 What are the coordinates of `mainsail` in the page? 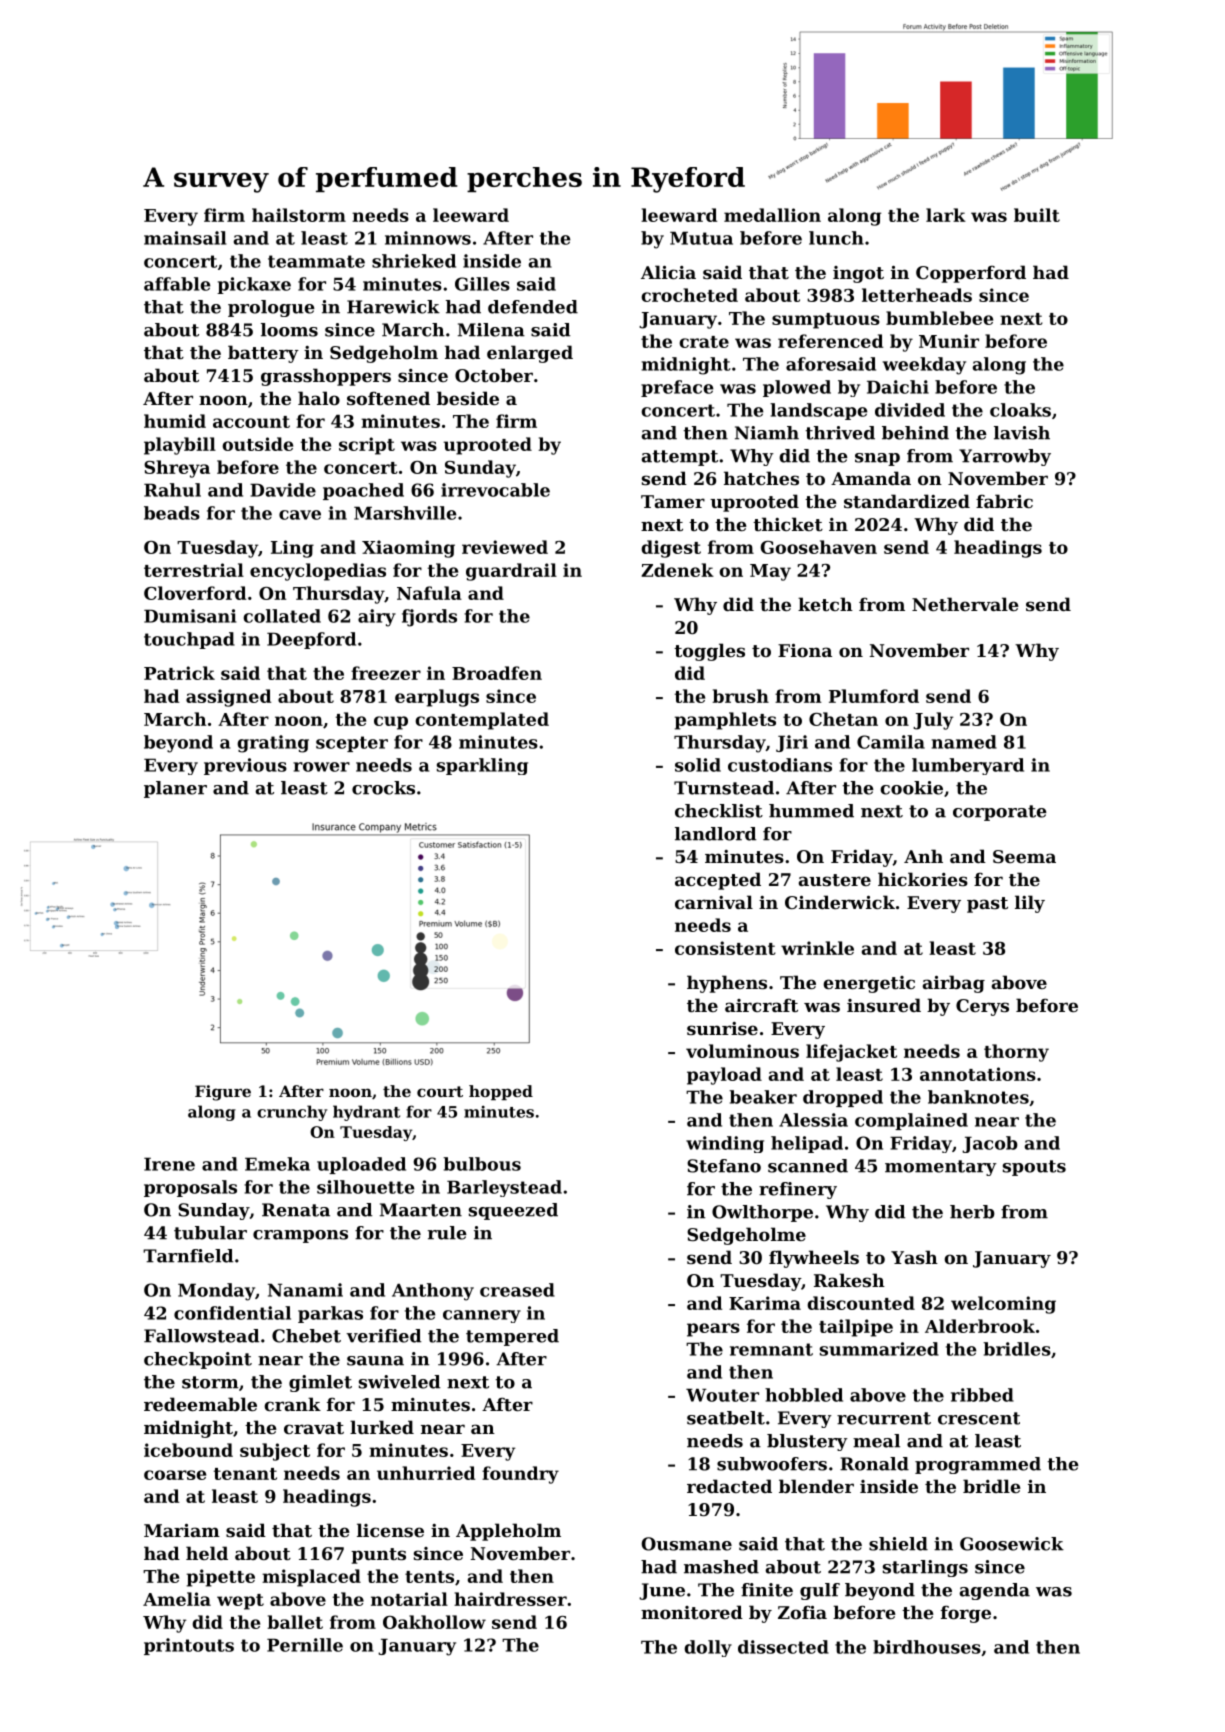 It's located at (185, 238).
